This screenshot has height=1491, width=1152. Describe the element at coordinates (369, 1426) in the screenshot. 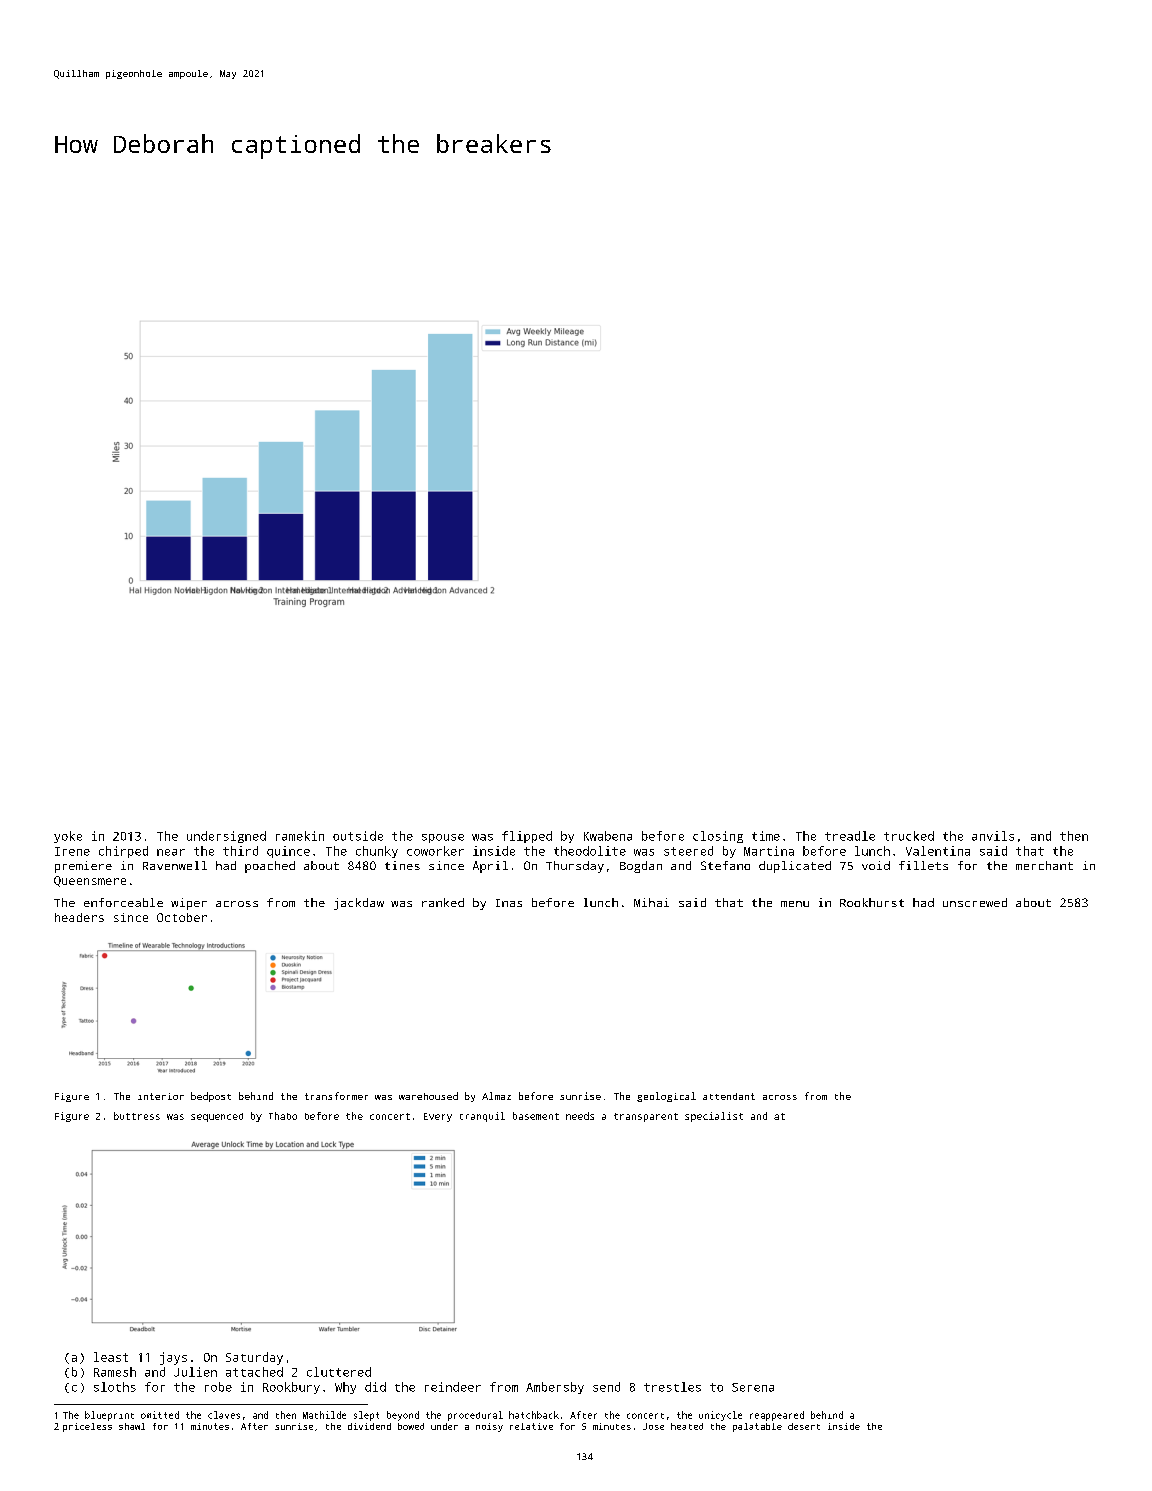

I see `dividend` at that location.
